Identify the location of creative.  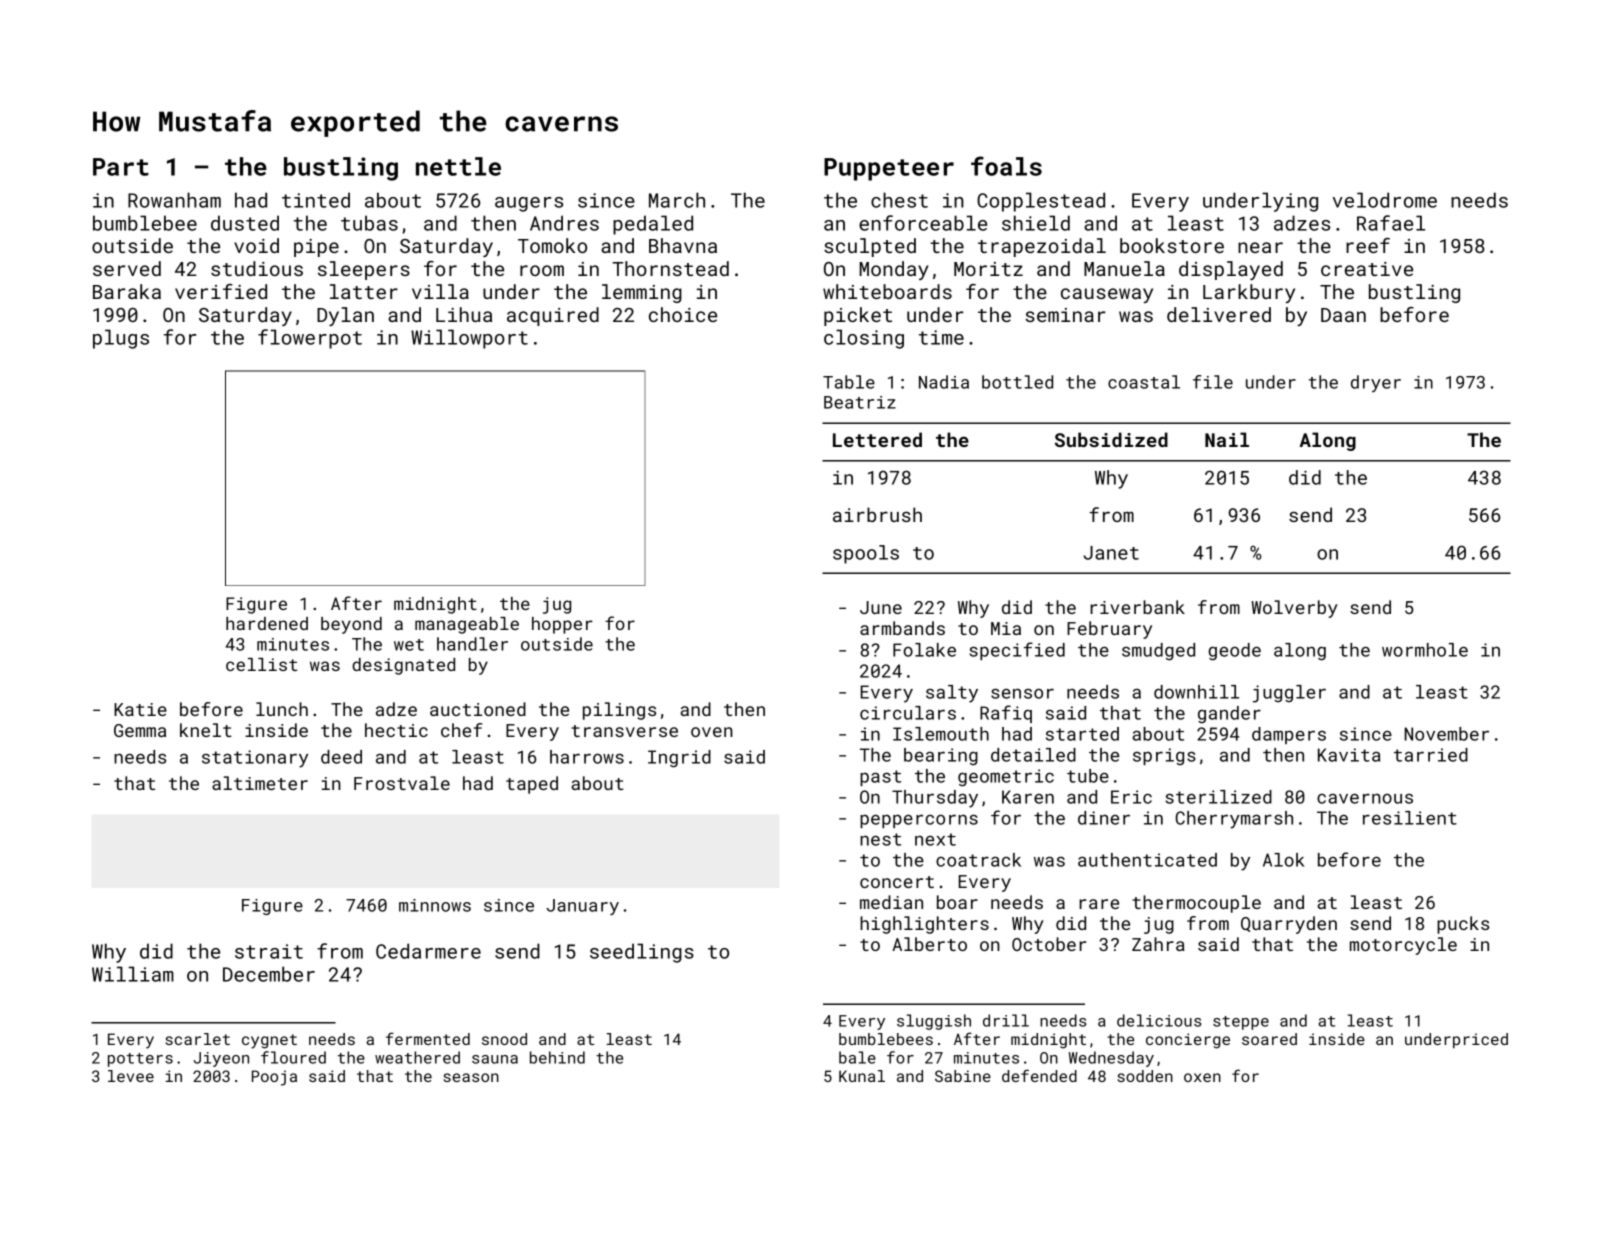
(1367, 269).
